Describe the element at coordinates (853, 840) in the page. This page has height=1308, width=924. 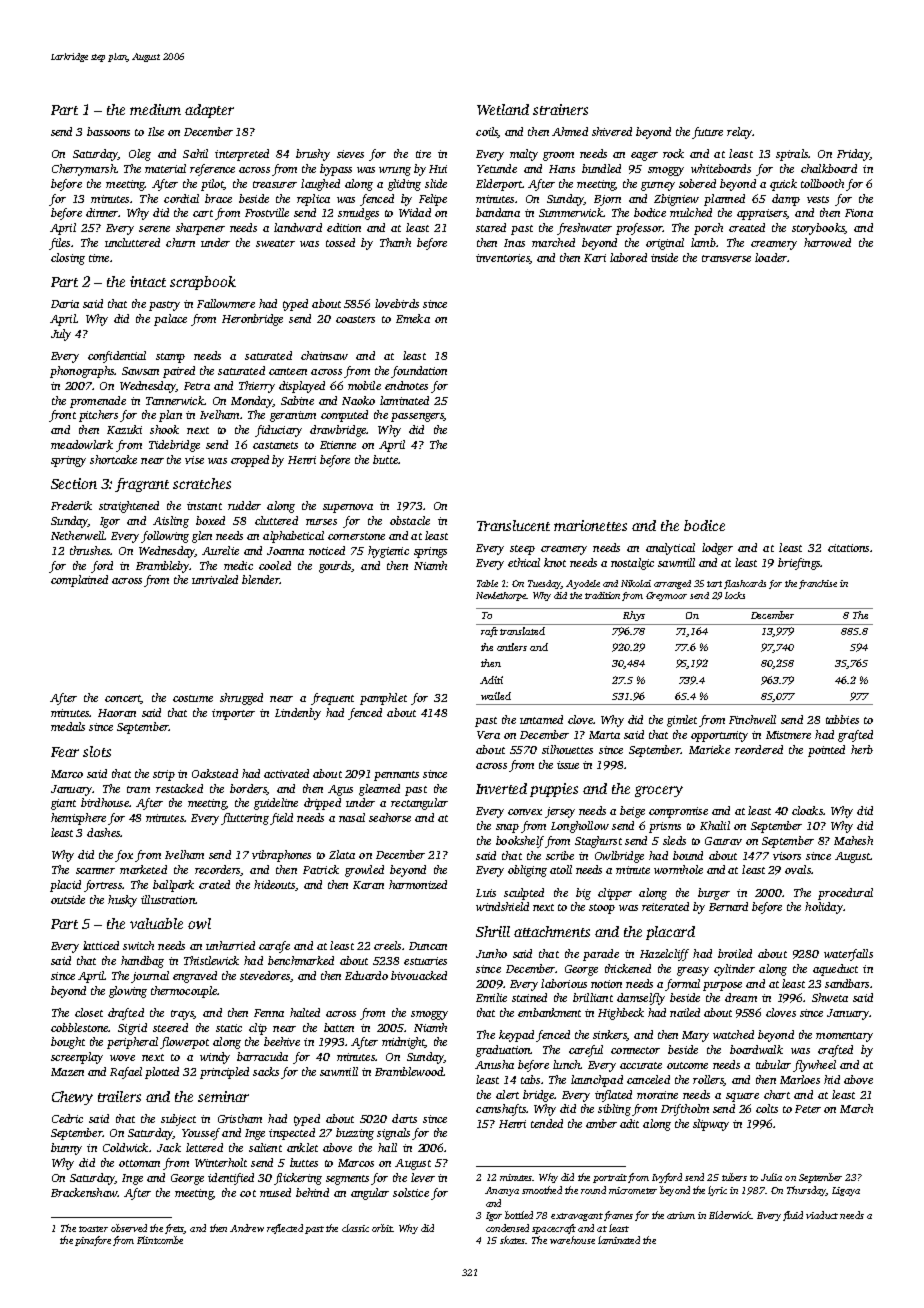
I see `Mahesh` at that location.
